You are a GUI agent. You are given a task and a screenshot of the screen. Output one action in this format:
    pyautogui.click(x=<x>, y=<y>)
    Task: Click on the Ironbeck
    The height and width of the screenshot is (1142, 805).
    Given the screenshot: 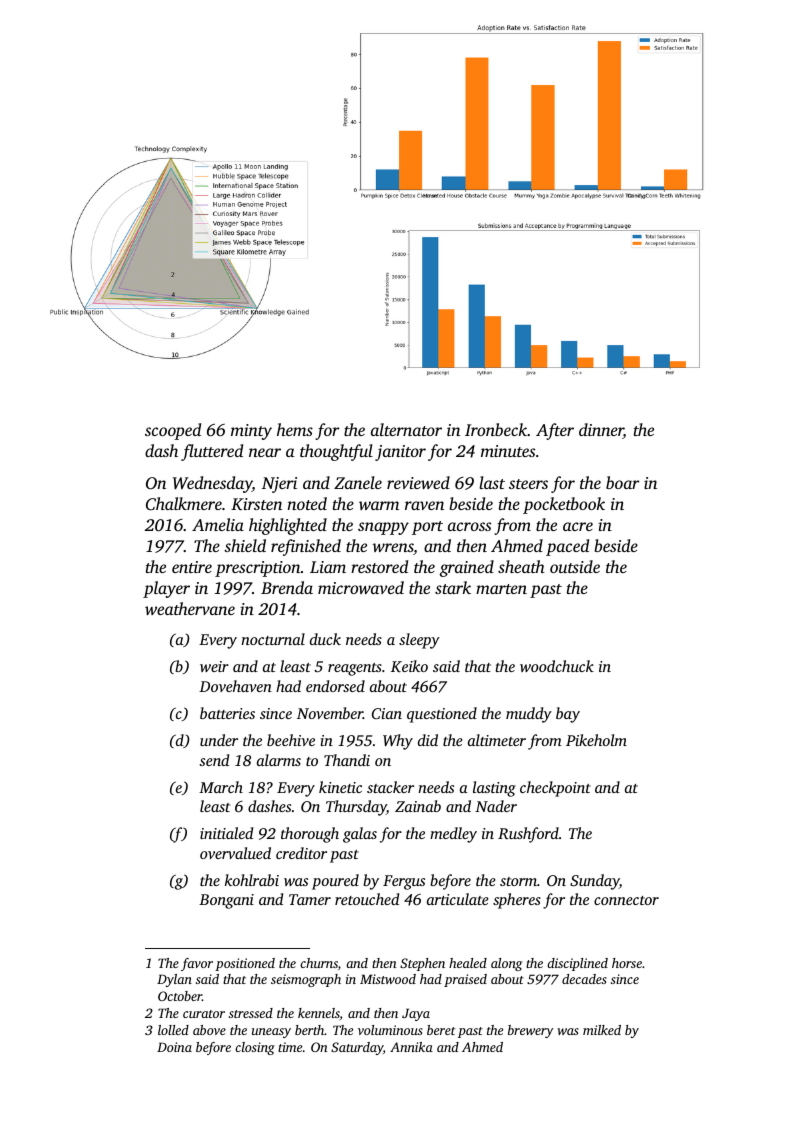 What is the action you would take?
    pyautogui.click(x=496, y=429)
